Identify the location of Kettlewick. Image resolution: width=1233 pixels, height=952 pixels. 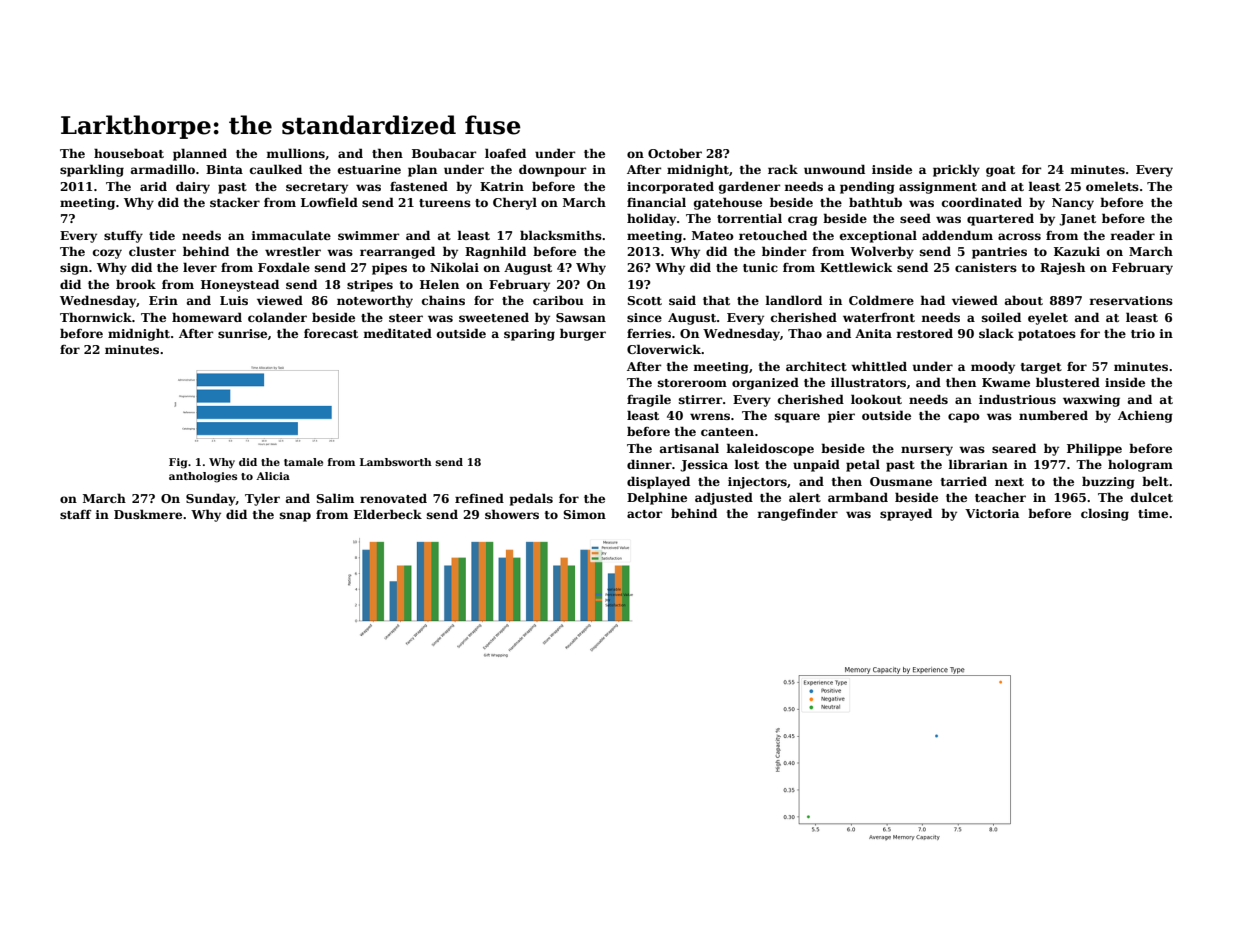
(856, 267).
